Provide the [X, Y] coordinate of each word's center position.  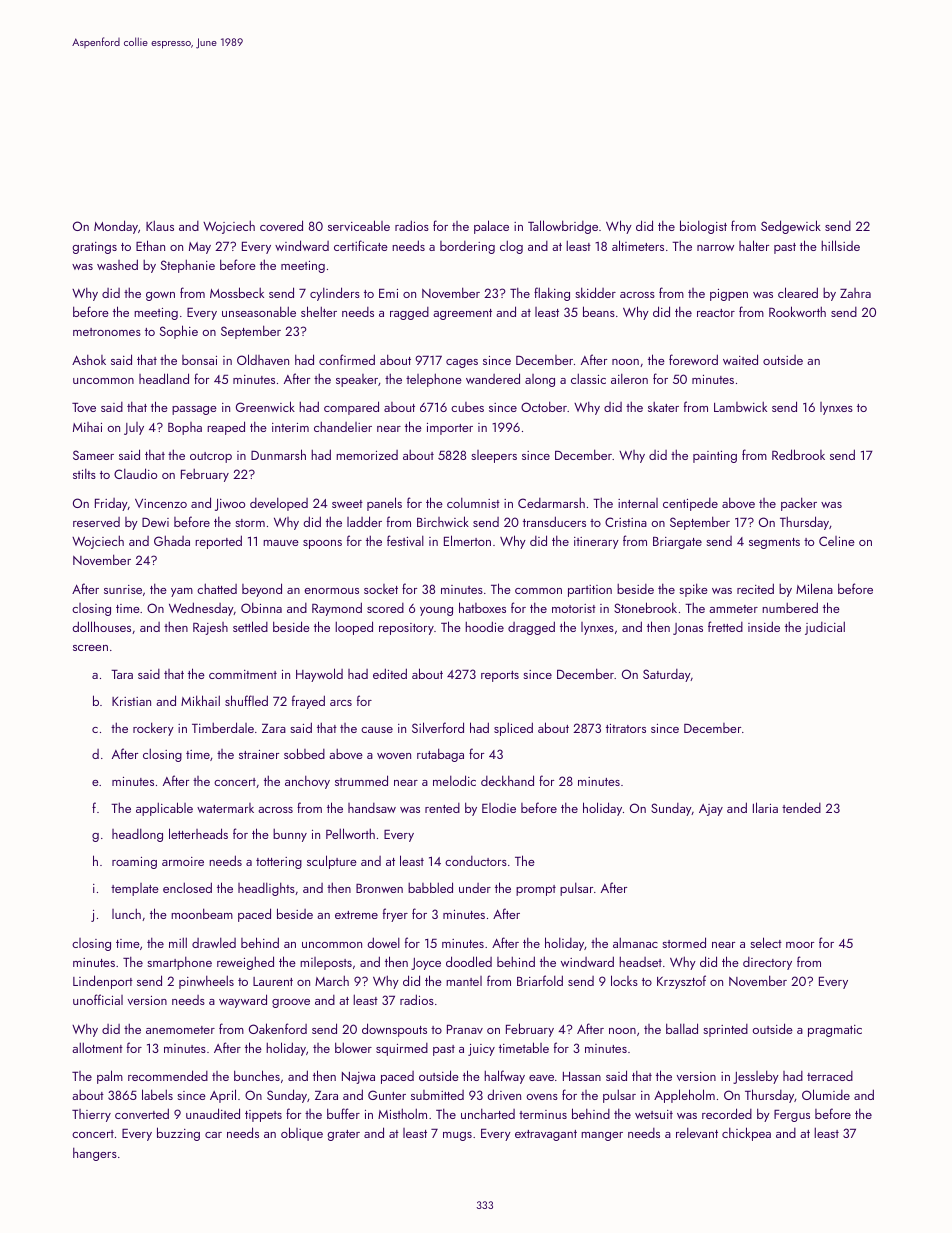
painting [715, 457]
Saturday [667, 675]
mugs [457, 1136]
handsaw [372, 808]
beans [599, 311]
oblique [302, 1134]
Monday [116, 227]
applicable [164, 809]
